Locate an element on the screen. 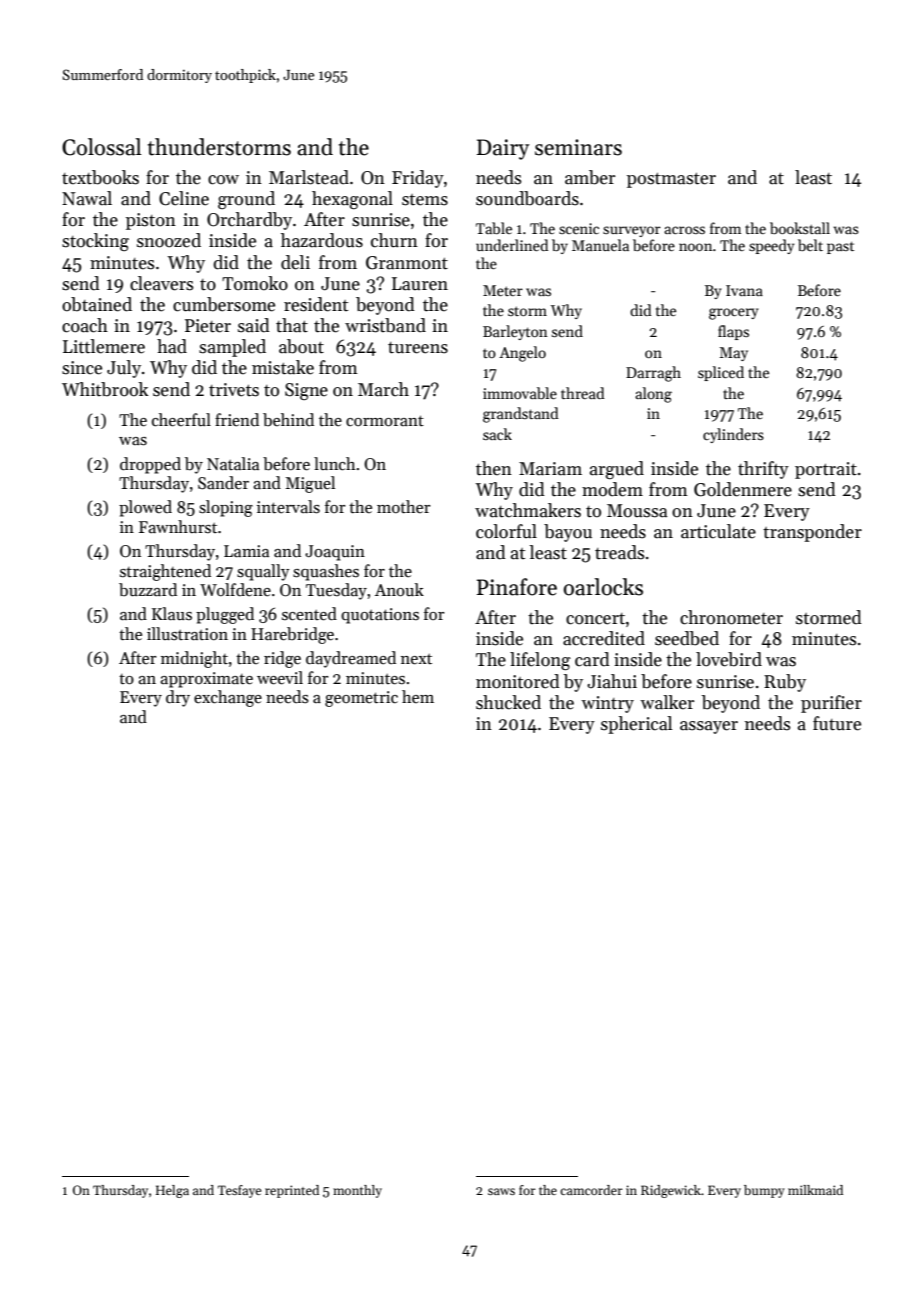 This screenshot has width=924, height=1314. thread is located at coordinates (583, 393).
